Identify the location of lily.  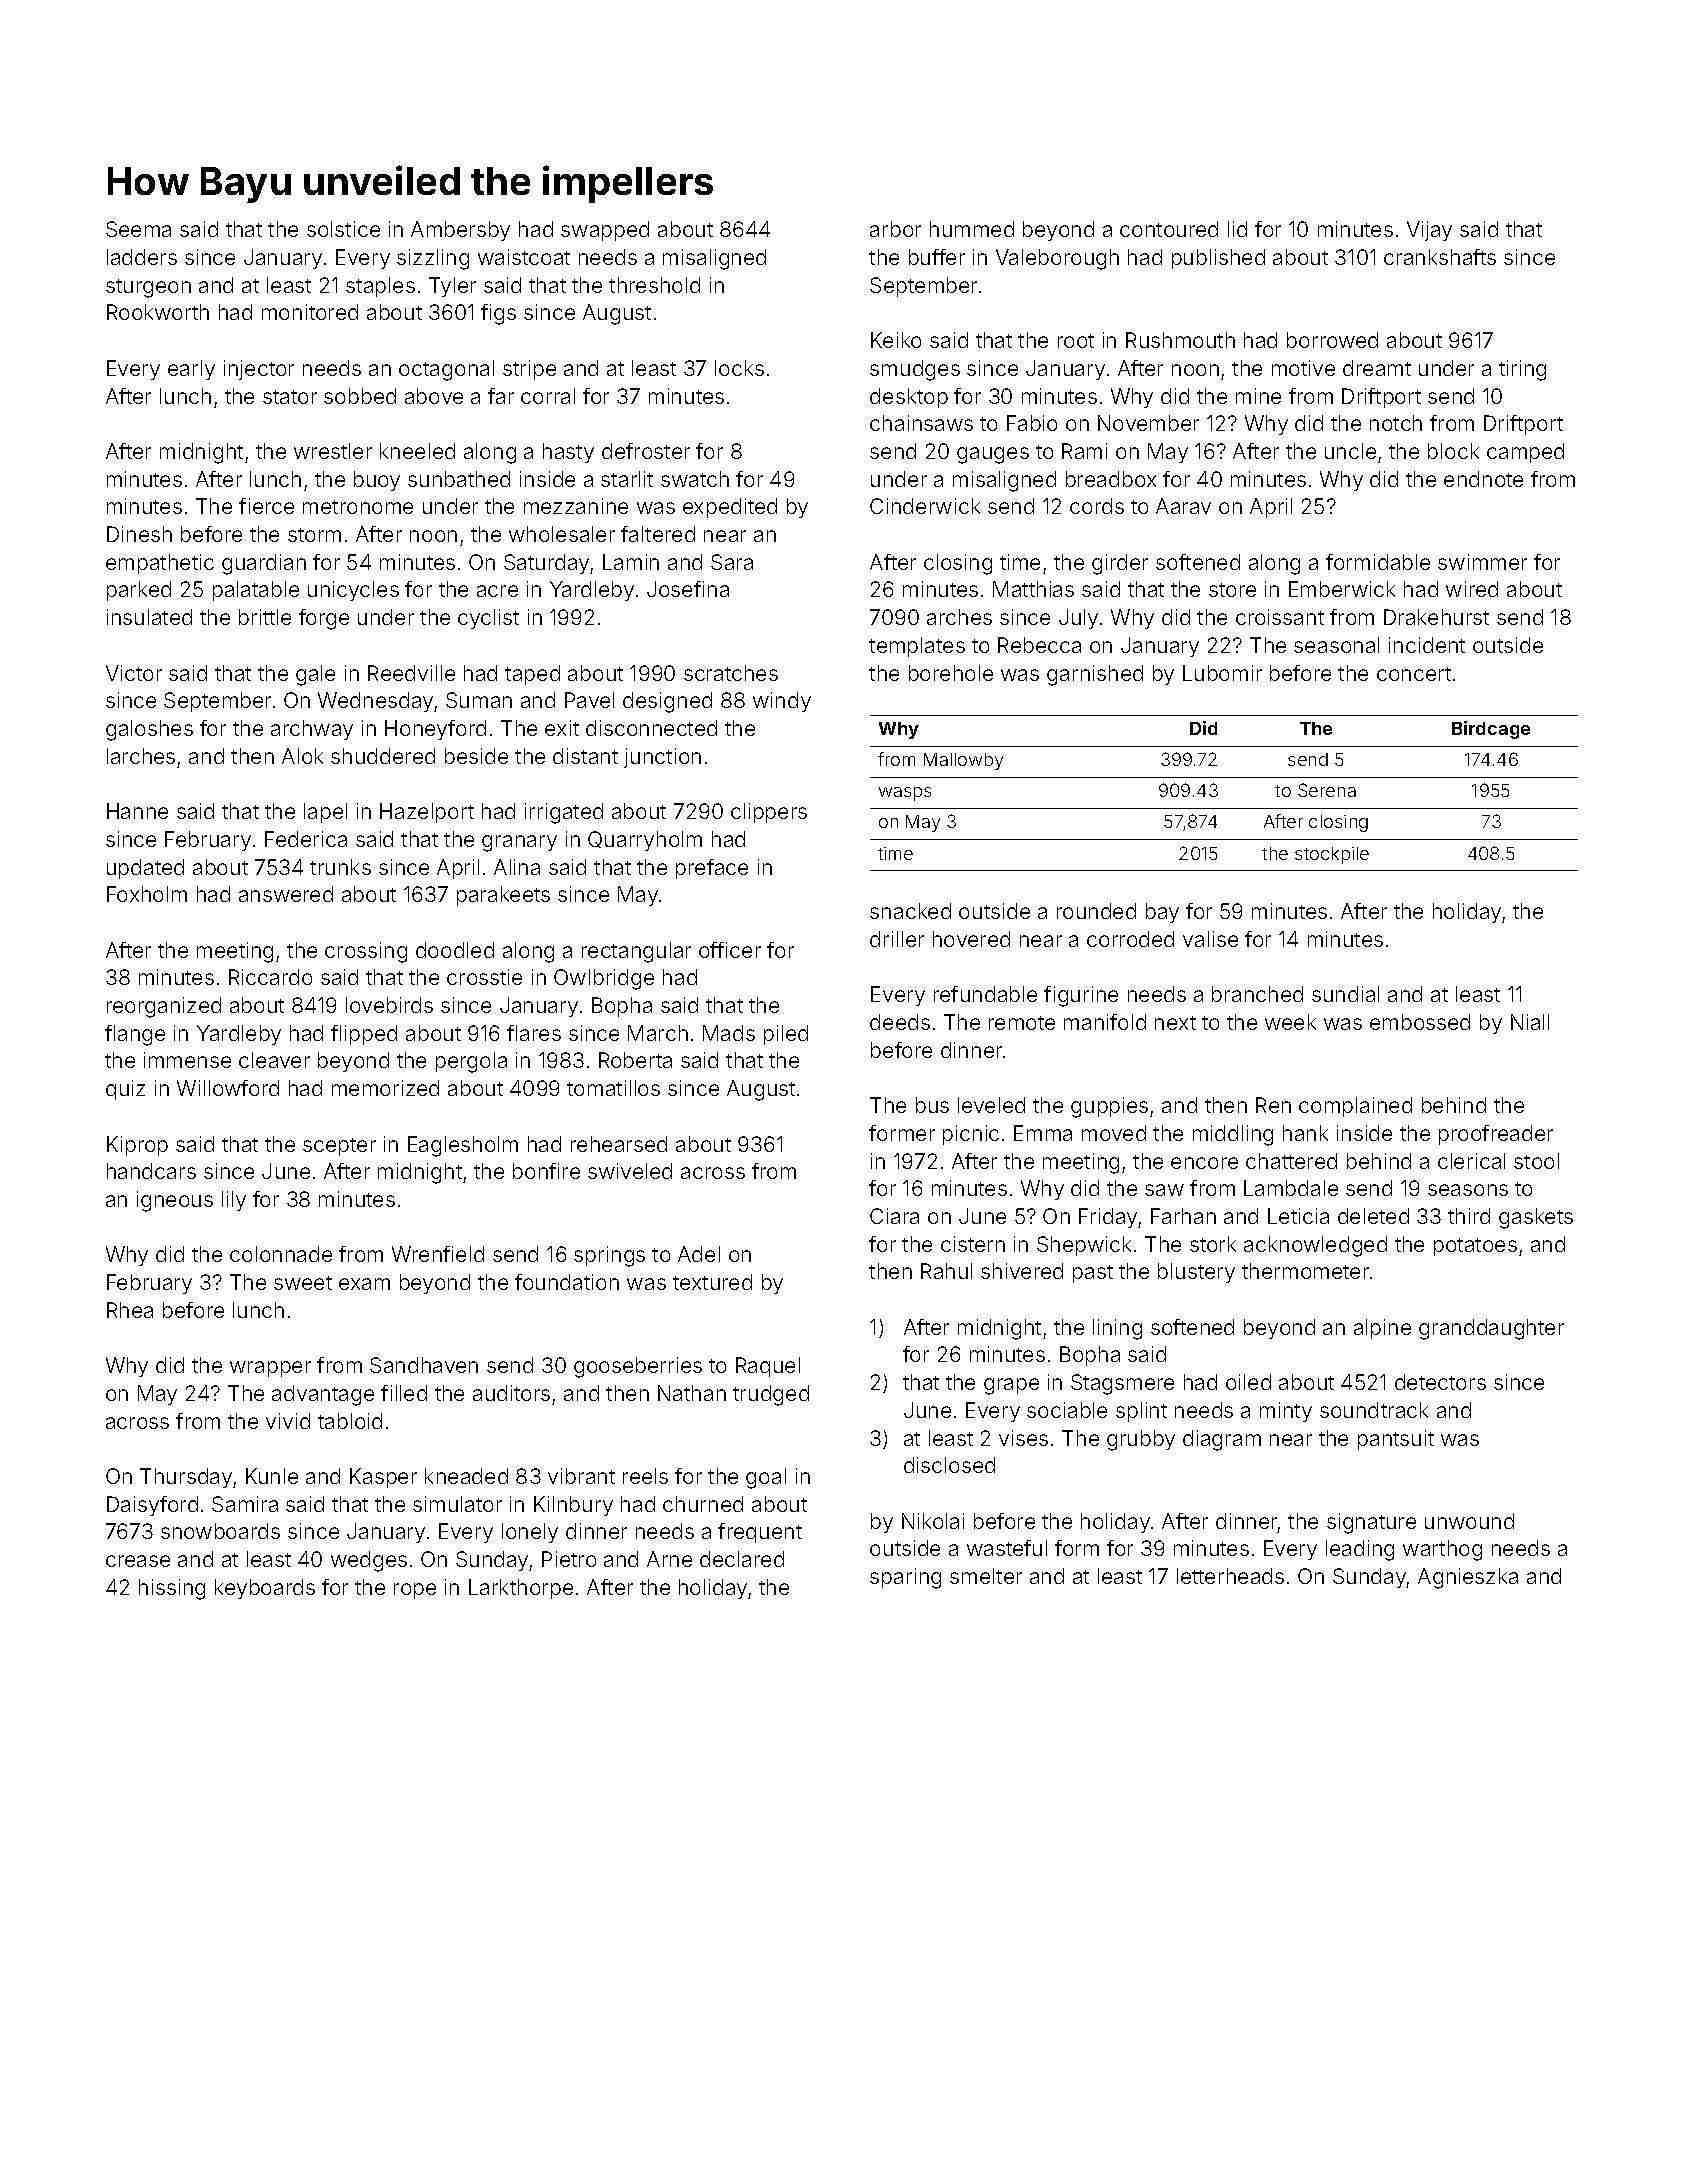
(234, 1201).
